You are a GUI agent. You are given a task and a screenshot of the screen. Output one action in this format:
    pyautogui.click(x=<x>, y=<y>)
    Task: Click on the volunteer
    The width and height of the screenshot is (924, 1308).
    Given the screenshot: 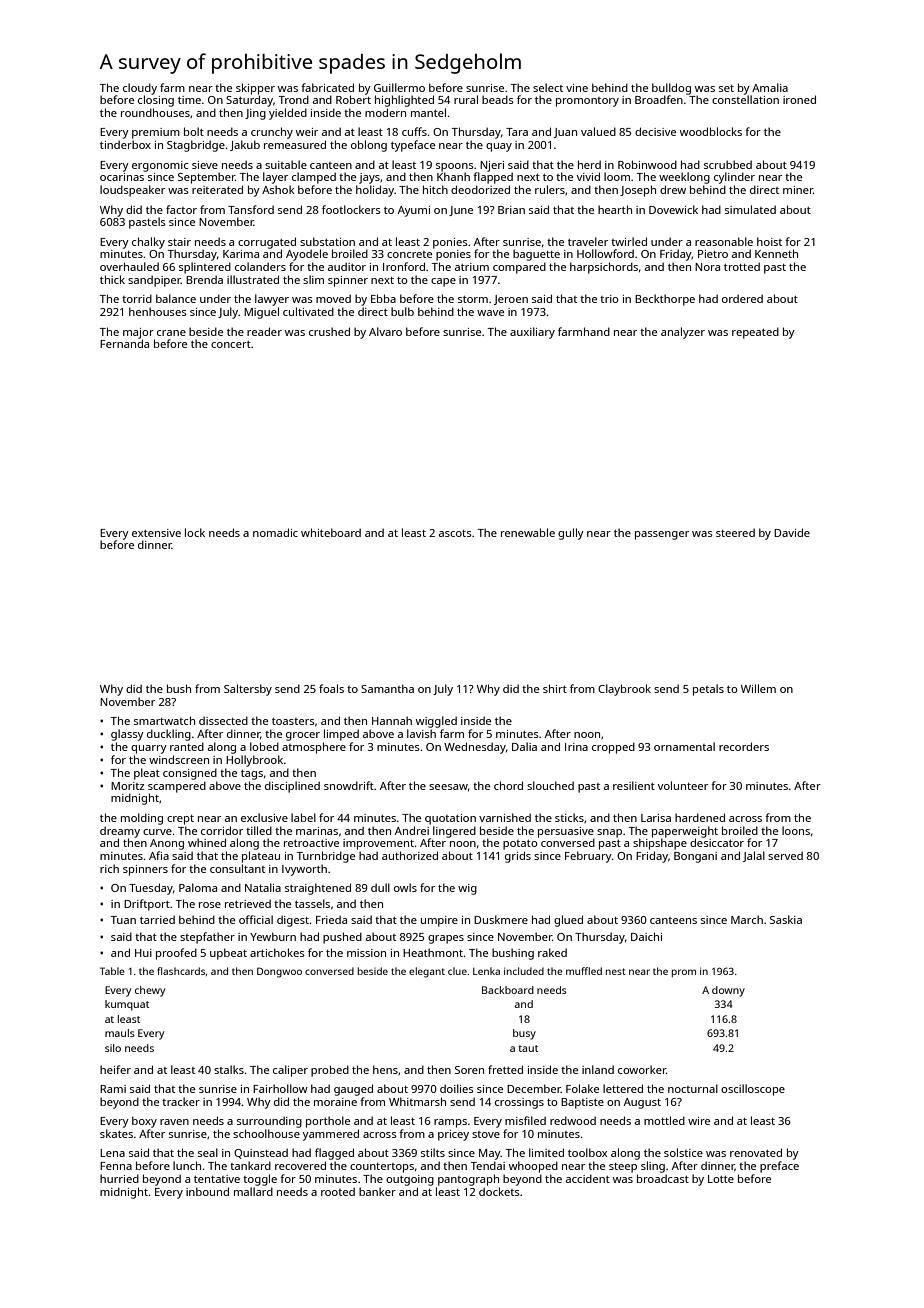 What is the action you would take?
    pyautogui.click(x=683, y=785)
